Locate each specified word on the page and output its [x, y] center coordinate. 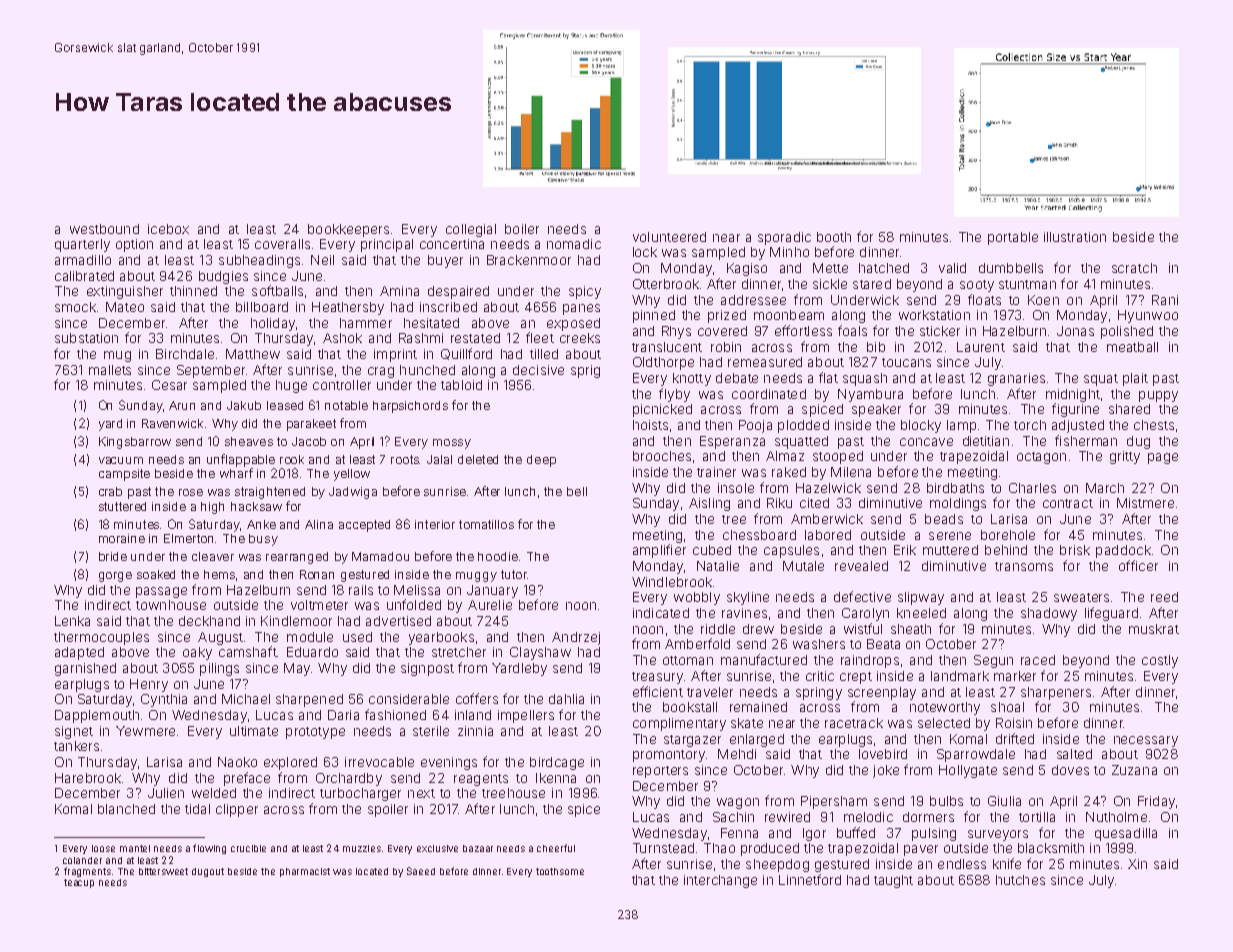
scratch [1134, 268]
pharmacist [305, 872]
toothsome [560, 871]
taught [893, 881]
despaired [458, 292]
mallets [110, 370]
